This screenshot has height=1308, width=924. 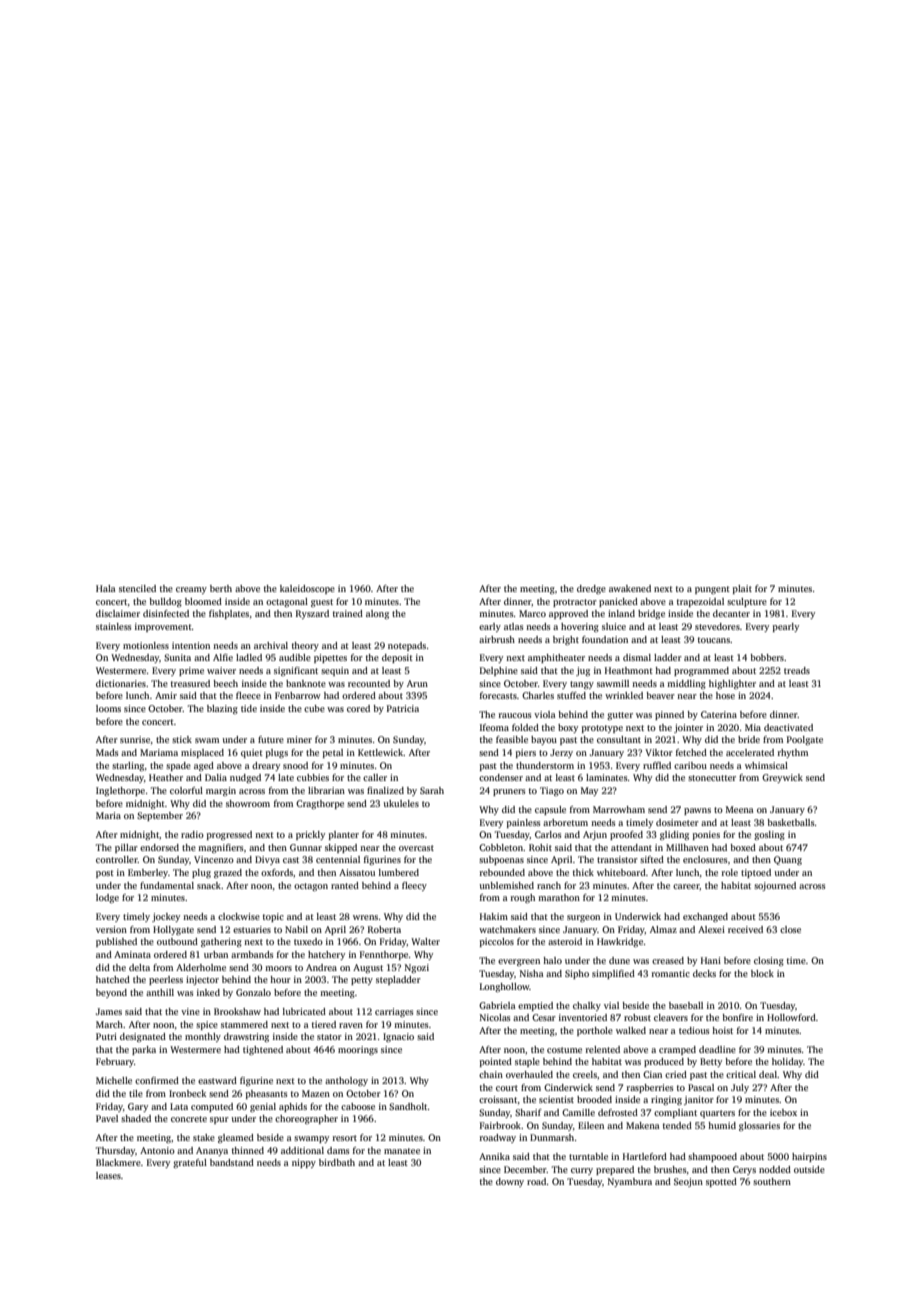 I want to click on radio, so click(x=192, y=834).
